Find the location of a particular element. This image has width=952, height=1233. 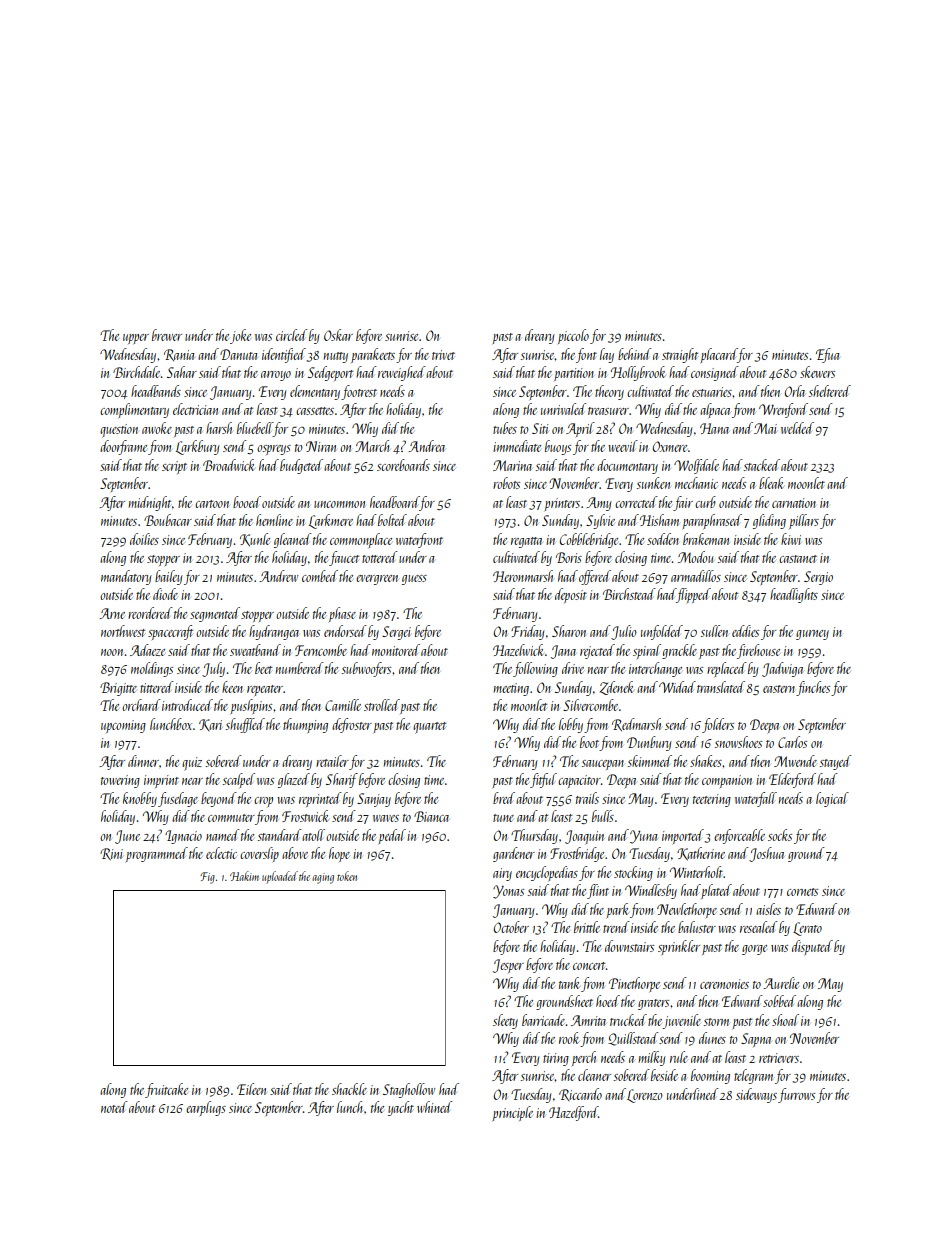

fruitcake is located at coordinates (166, 1090).
